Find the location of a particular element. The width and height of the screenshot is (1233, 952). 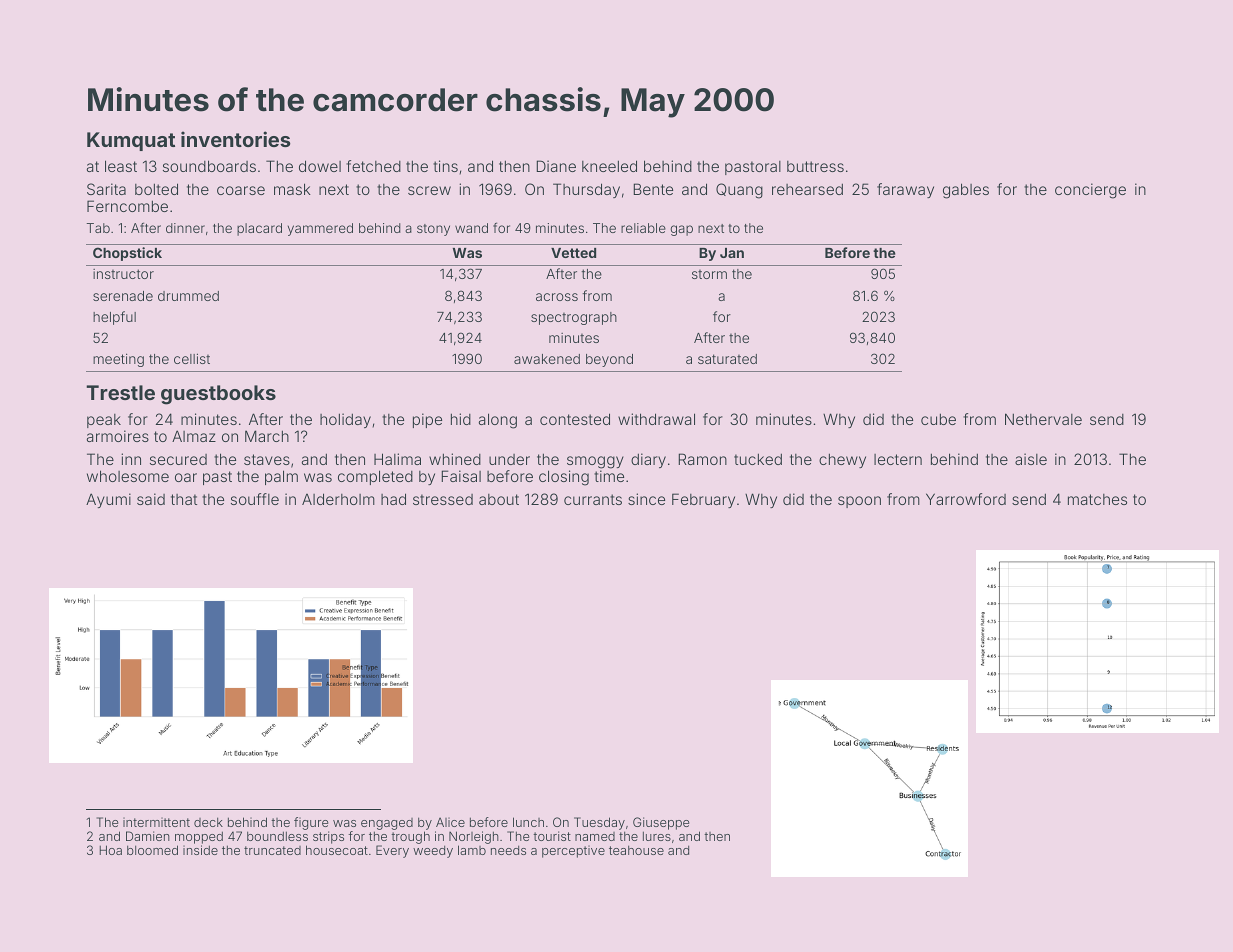

hid is located at coordinates (461, 419).
